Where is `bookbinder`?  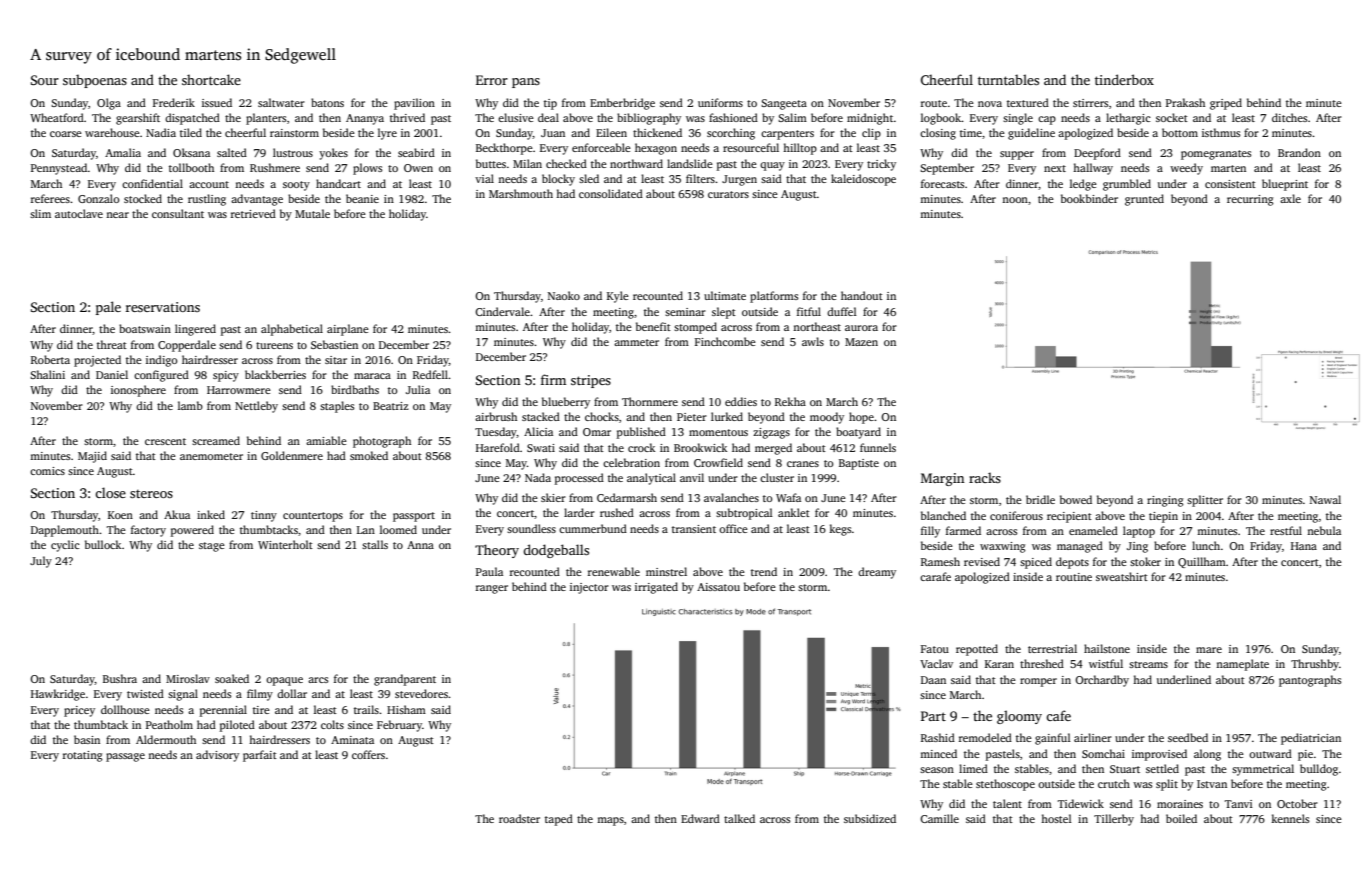
bookbinder is located at coordinates (1089, 198).
